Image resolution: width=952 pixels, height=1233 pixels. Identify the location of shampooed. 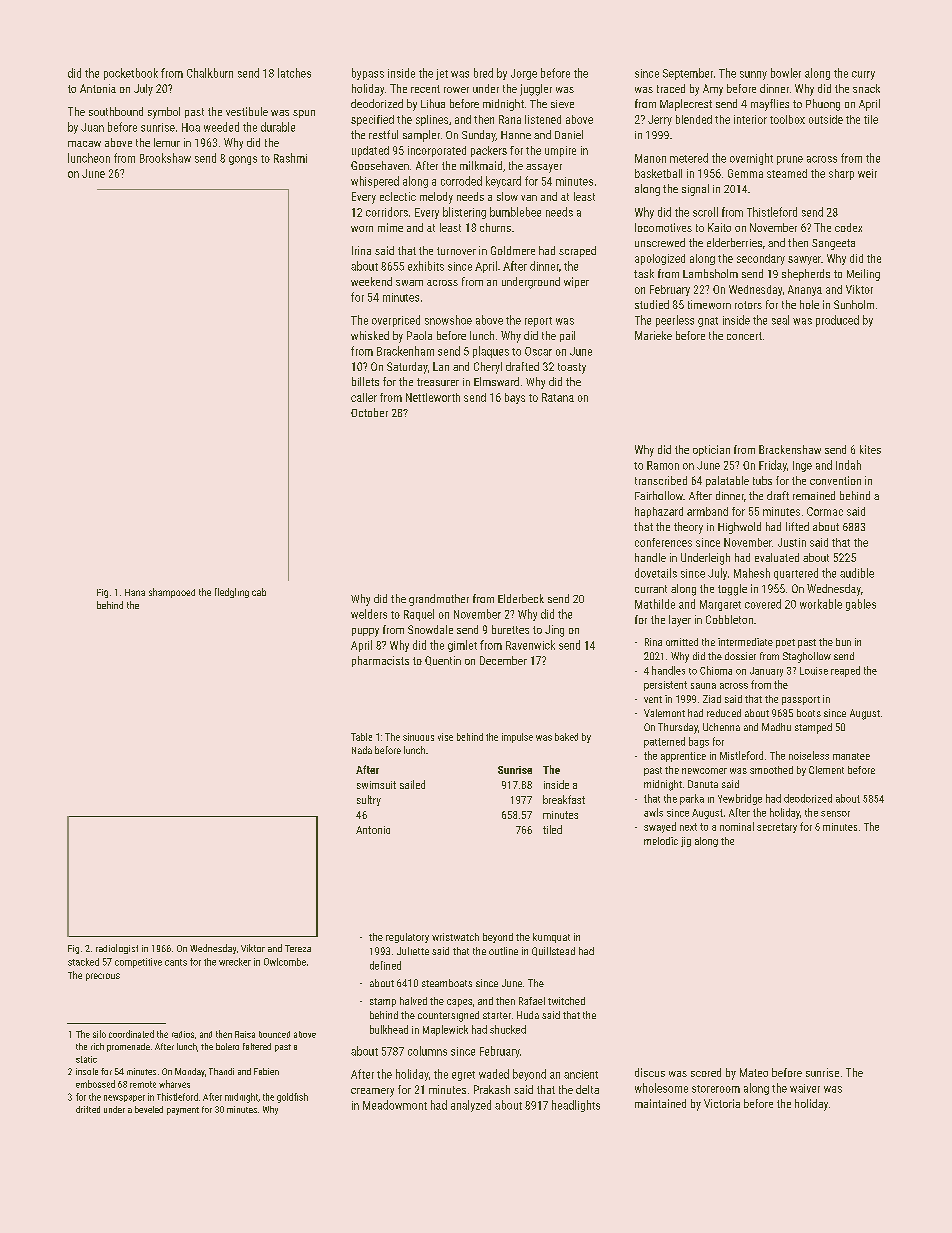
(172, 593).
